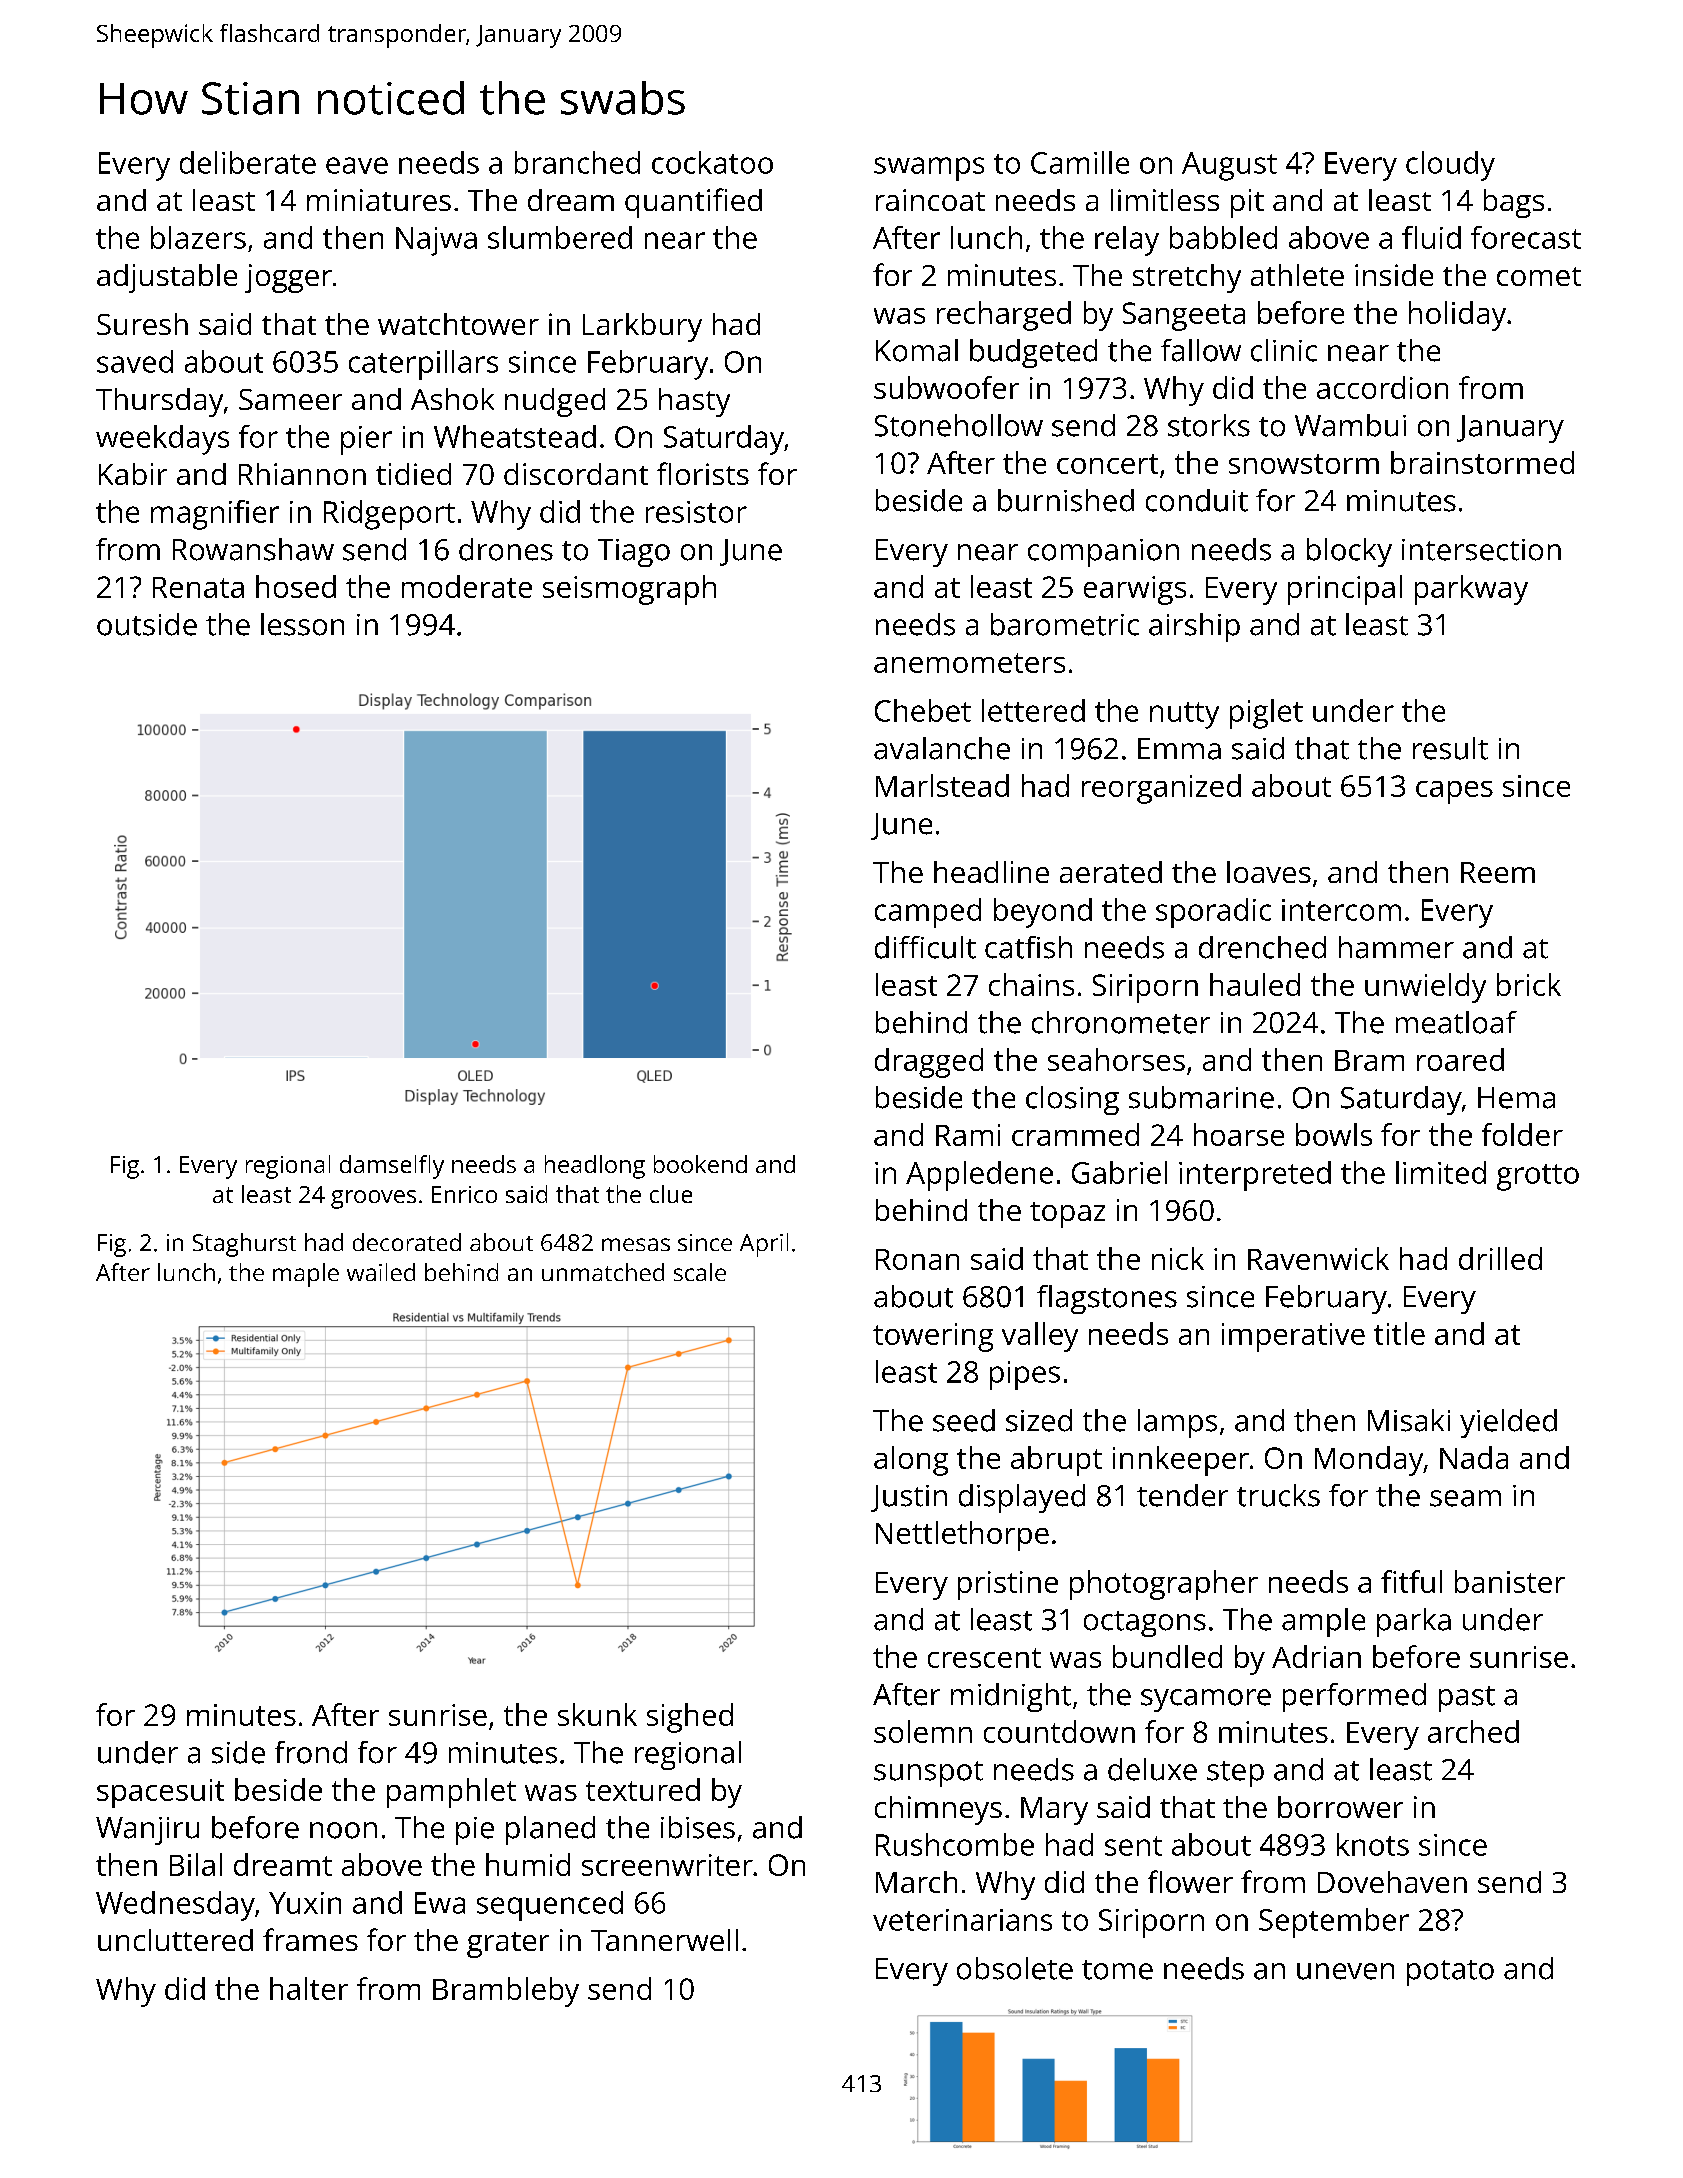 The image size is (1683, 2178). Describe the element at coordinates (392, 1167) in the screenshot. I see `damselfly` at that location.
